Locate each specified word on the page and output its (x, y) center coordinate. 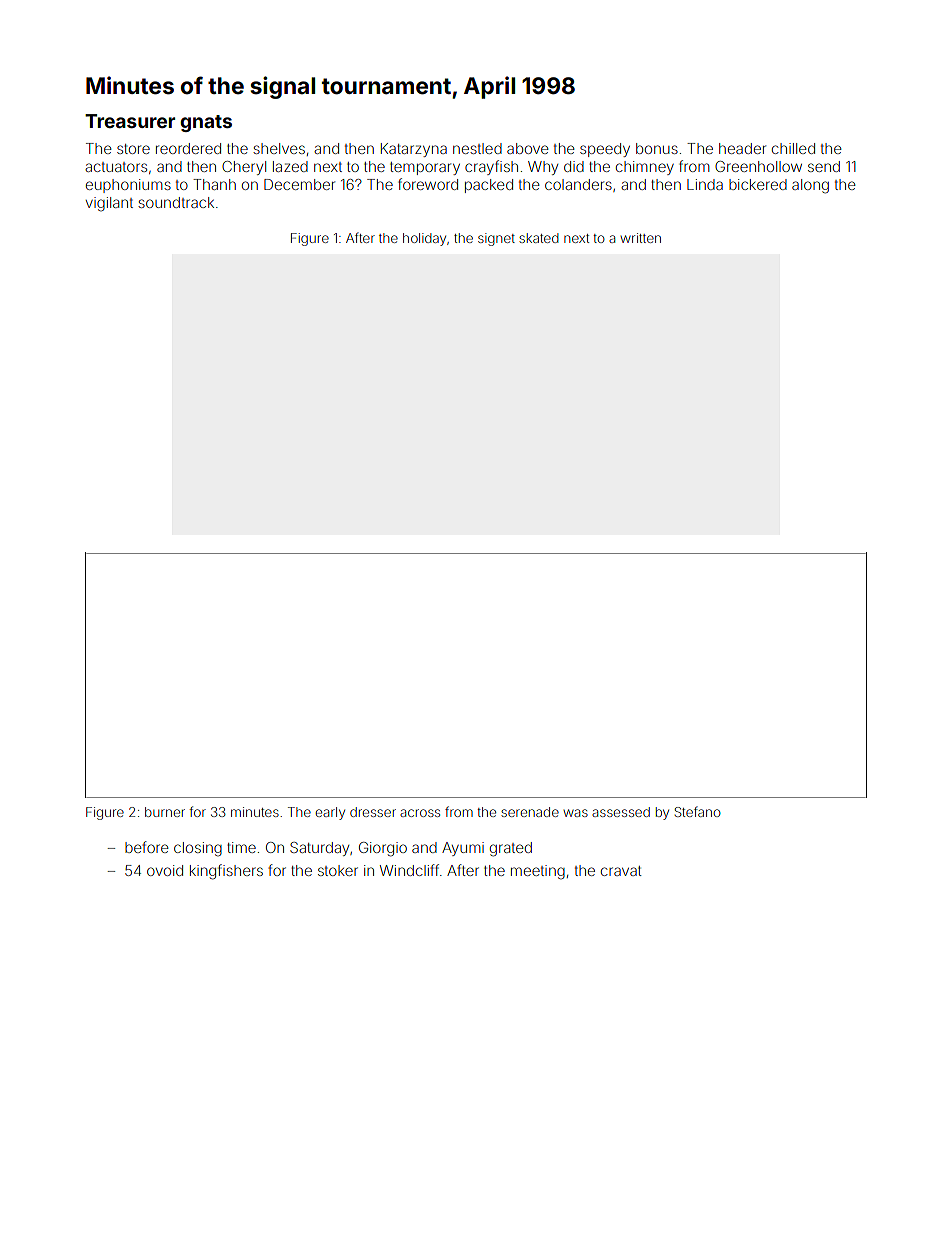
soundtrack (176, 202)
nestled (477, 148)
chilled (793, 148)
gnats (206, 123)
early (330, 813)
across (420, 813)
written (640, 238)
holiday (424, 239)
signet (496, 239)
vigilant (109, 204)
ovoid (165, 870)
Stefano (698, 811)
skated (539, 238)
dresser (373, 812)
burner (165, 812)
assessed (621, 812)
